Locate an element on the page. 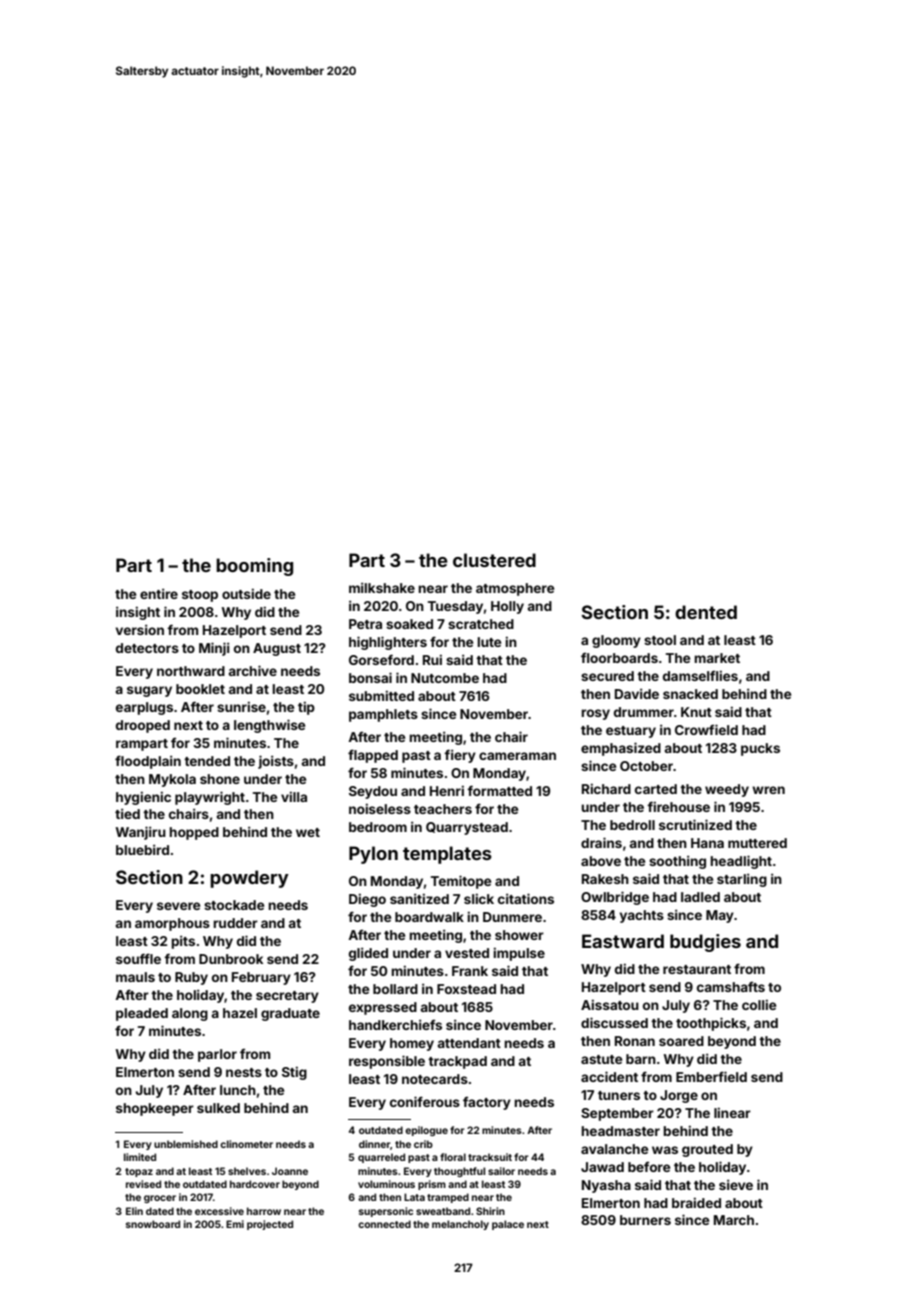  ladled is located at coordinates (700, 897).
